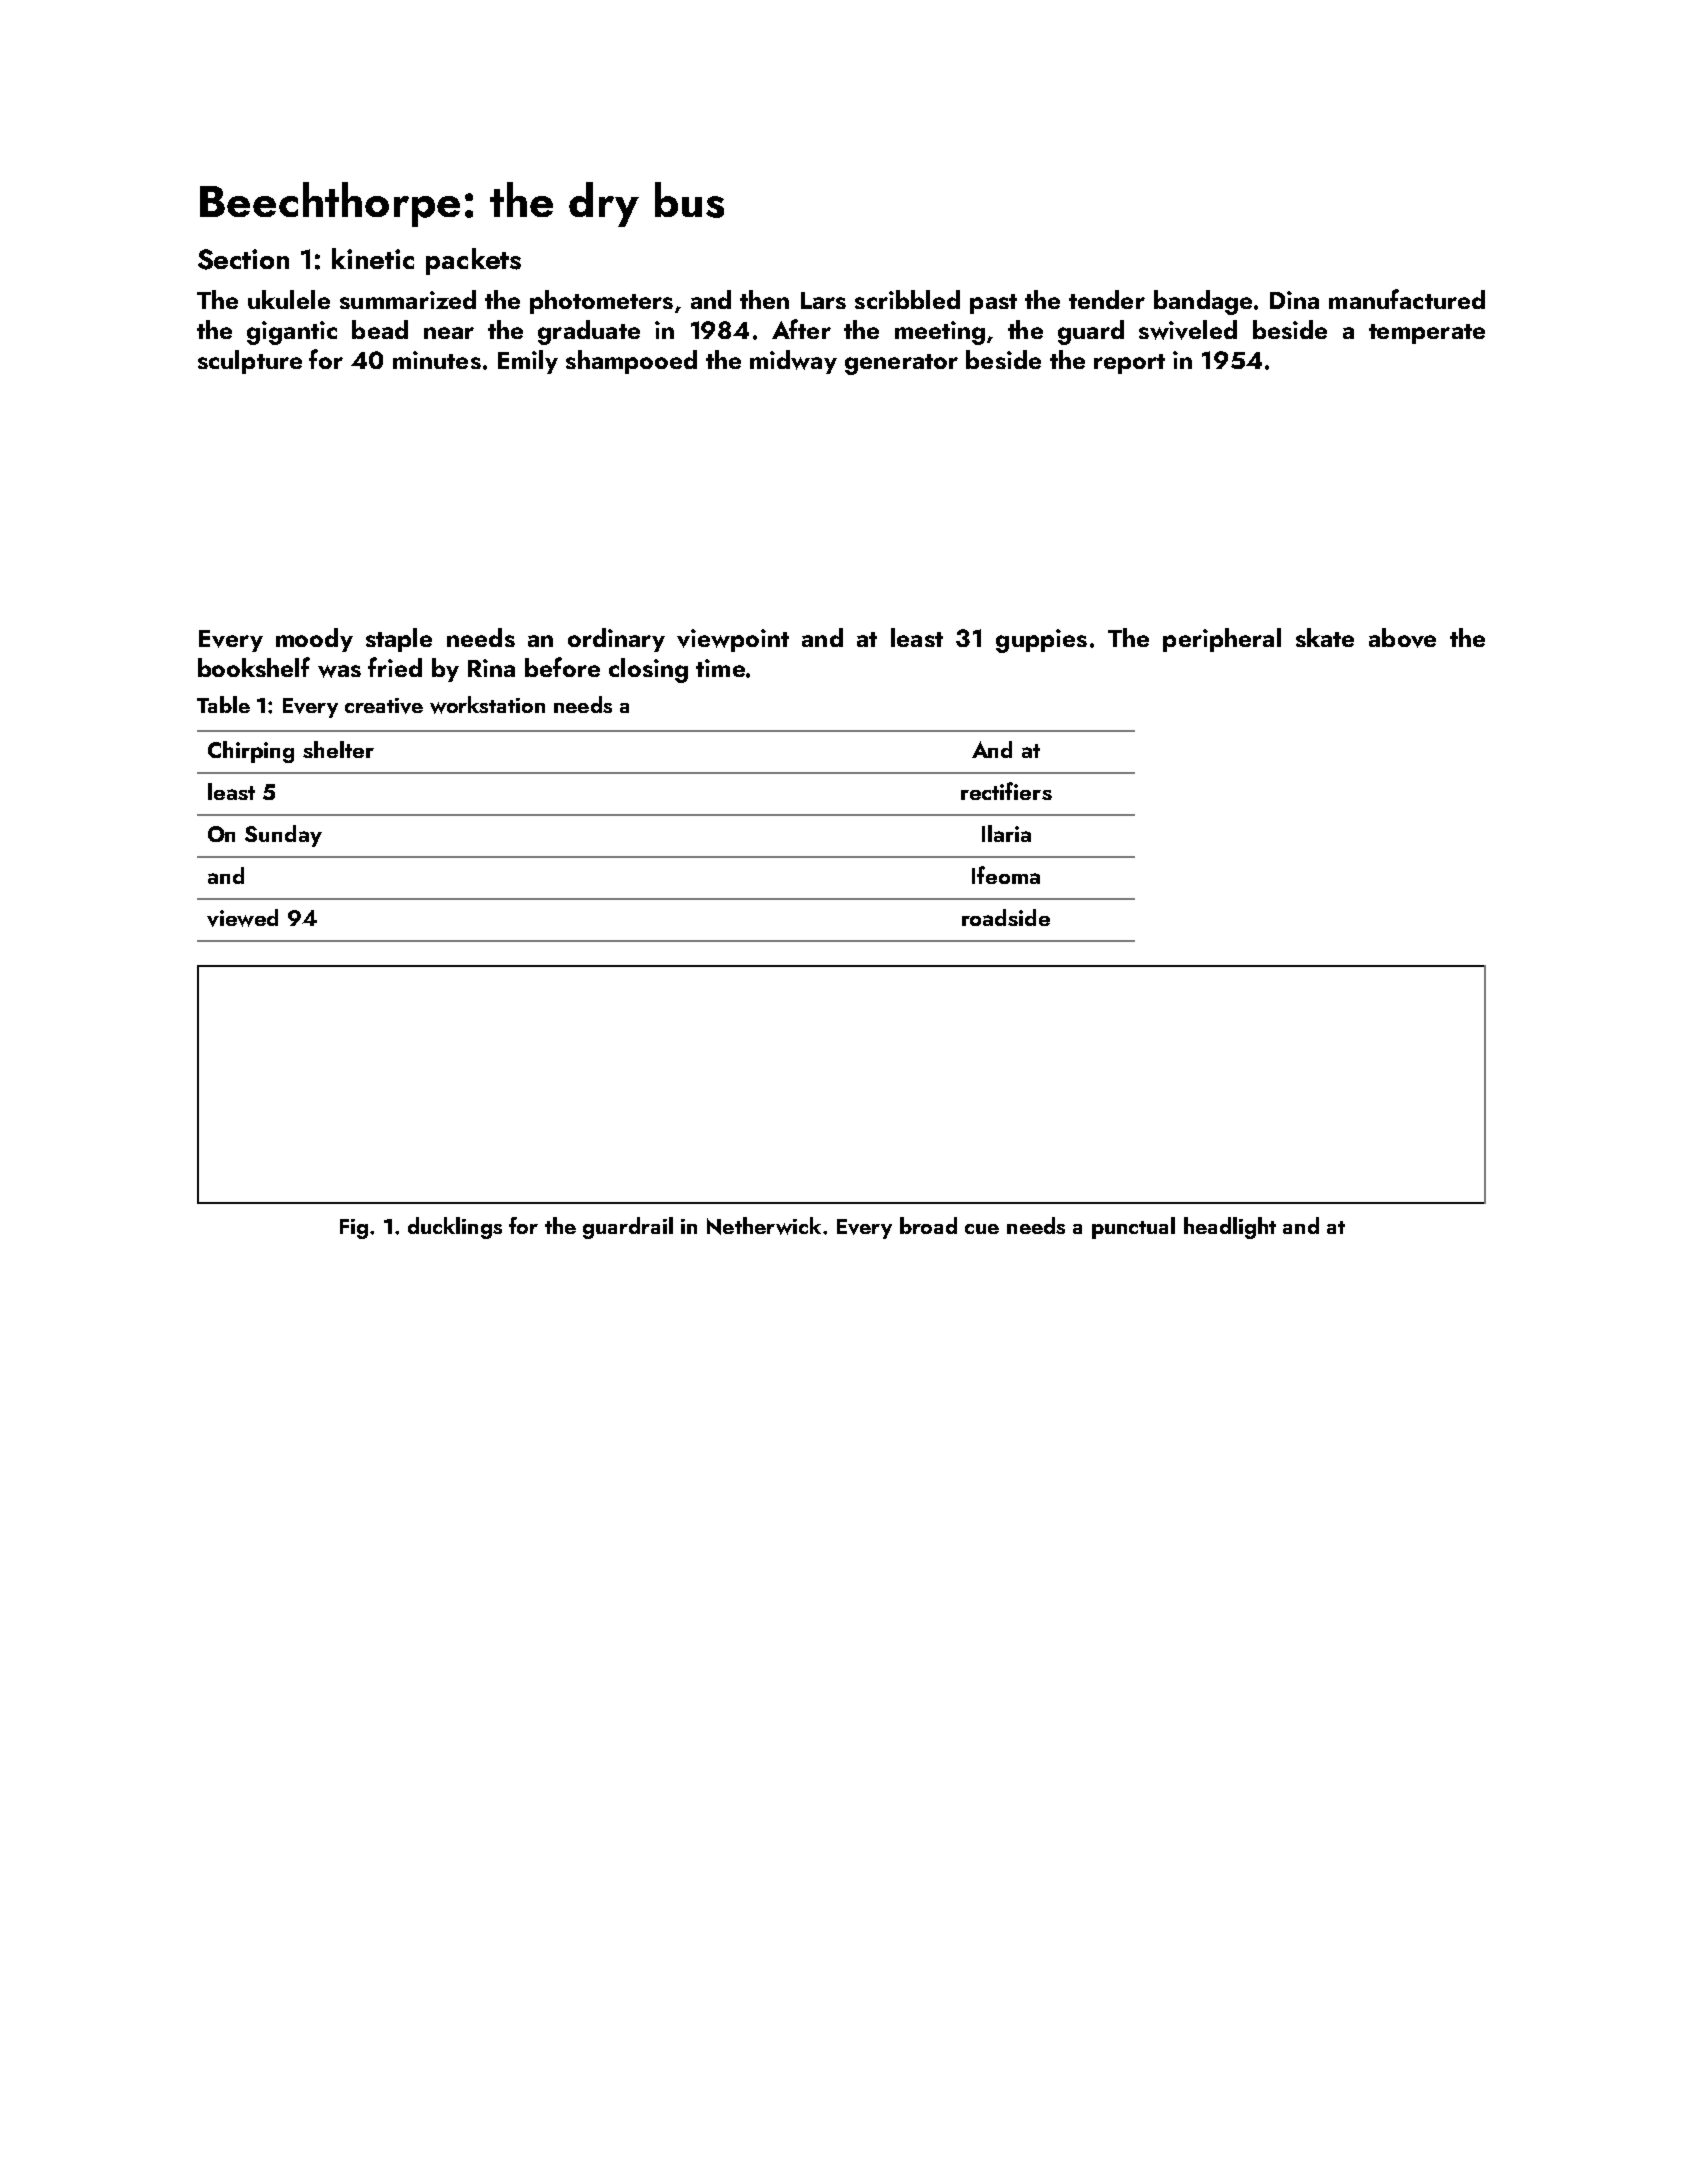 Image resolution: width=1683 pixels, height=2178 pixels. I want to click on Ifeoma, so click(1006, 875).
